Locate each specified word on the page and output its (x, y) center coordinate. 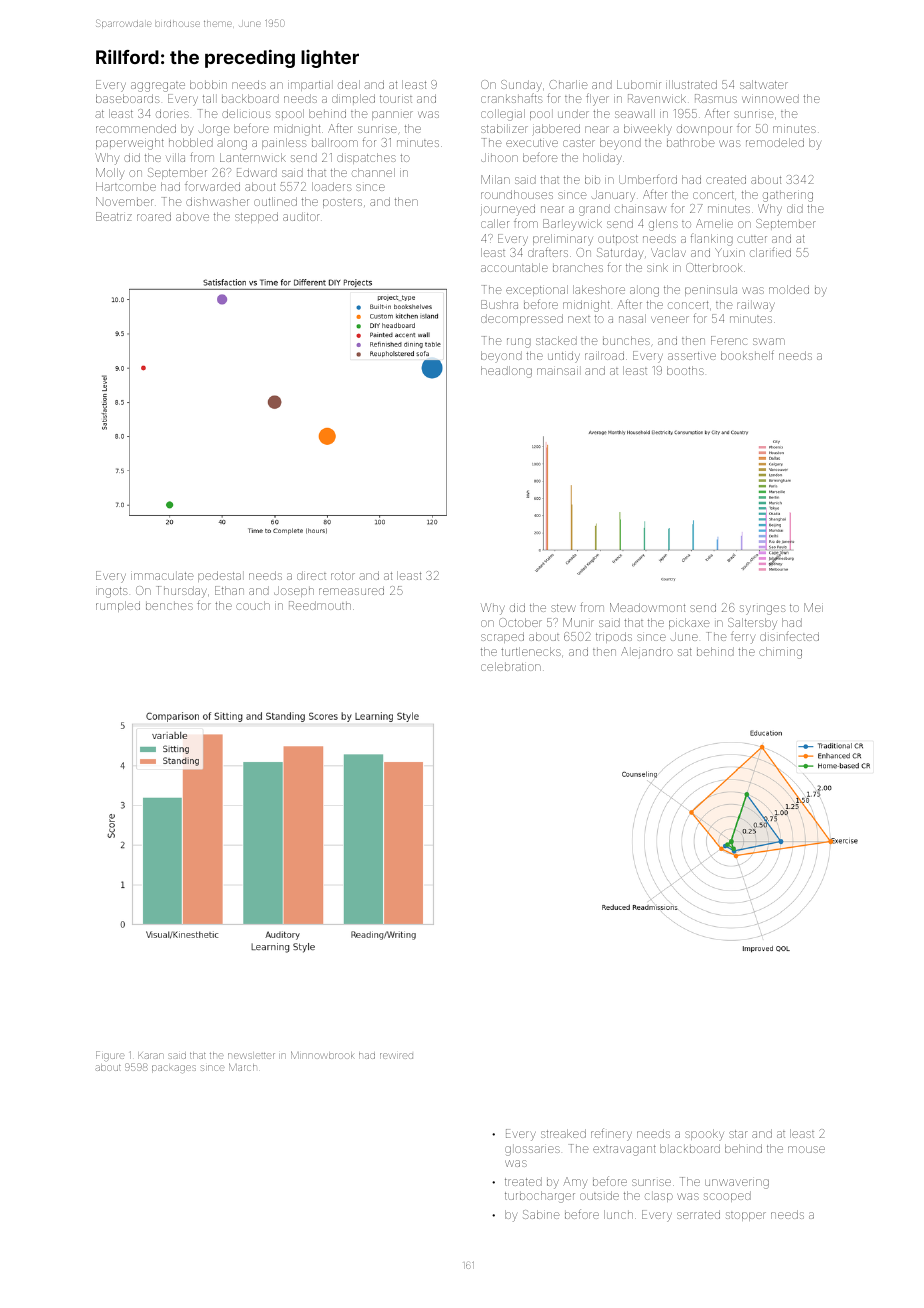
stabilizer (504, 128)
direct (311, 575)
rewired (396, 1056)
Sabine (541, 1214)
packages (174, 1069)
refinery (611, 1134)
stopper (746, 1216)
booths (685, 370)
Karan (150, 1056)
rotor (343, 576)
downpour (704, 129)
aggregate (158, 87)
